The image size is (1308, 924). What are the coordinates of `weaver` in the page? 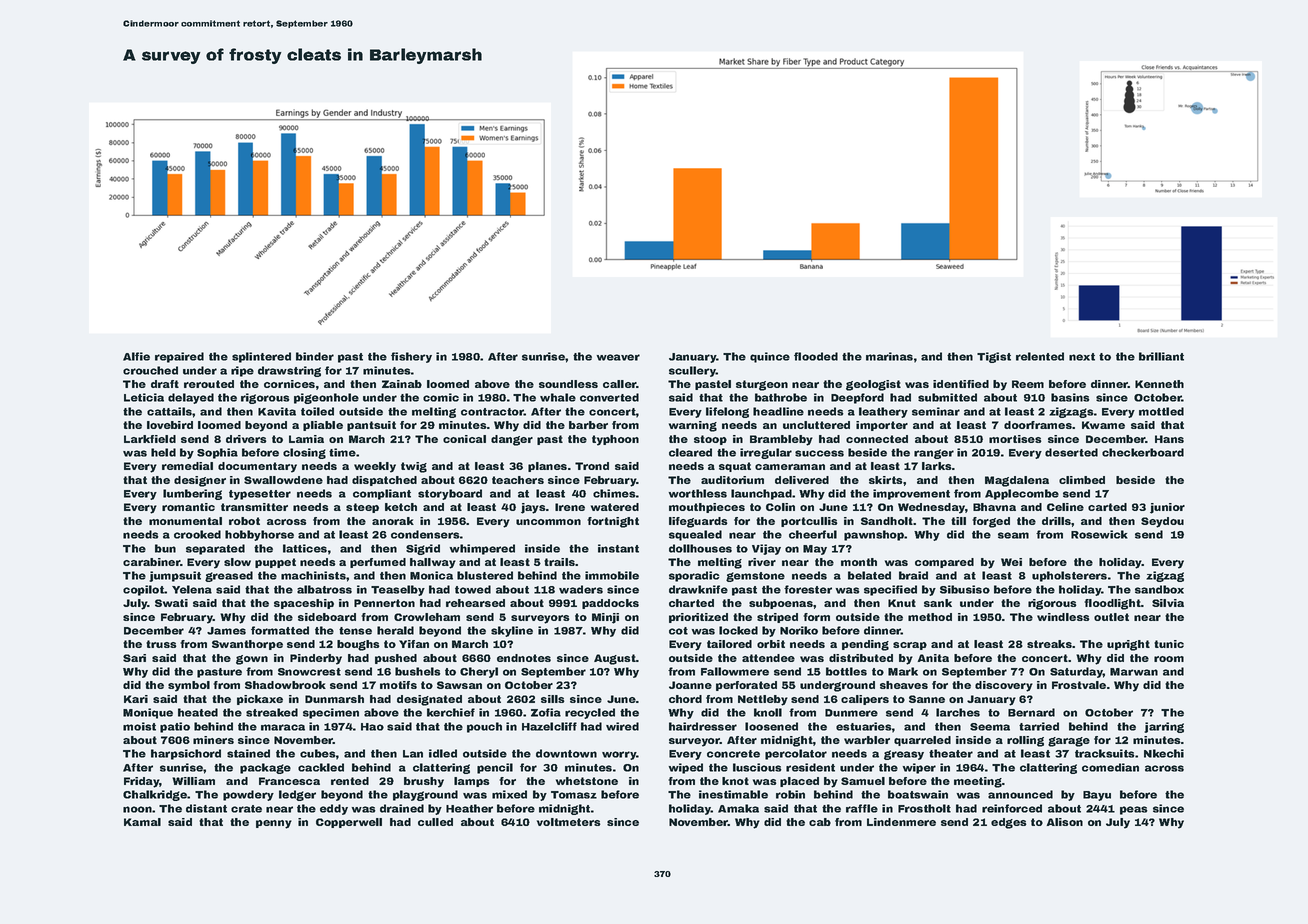 It's located at (618, 357).
